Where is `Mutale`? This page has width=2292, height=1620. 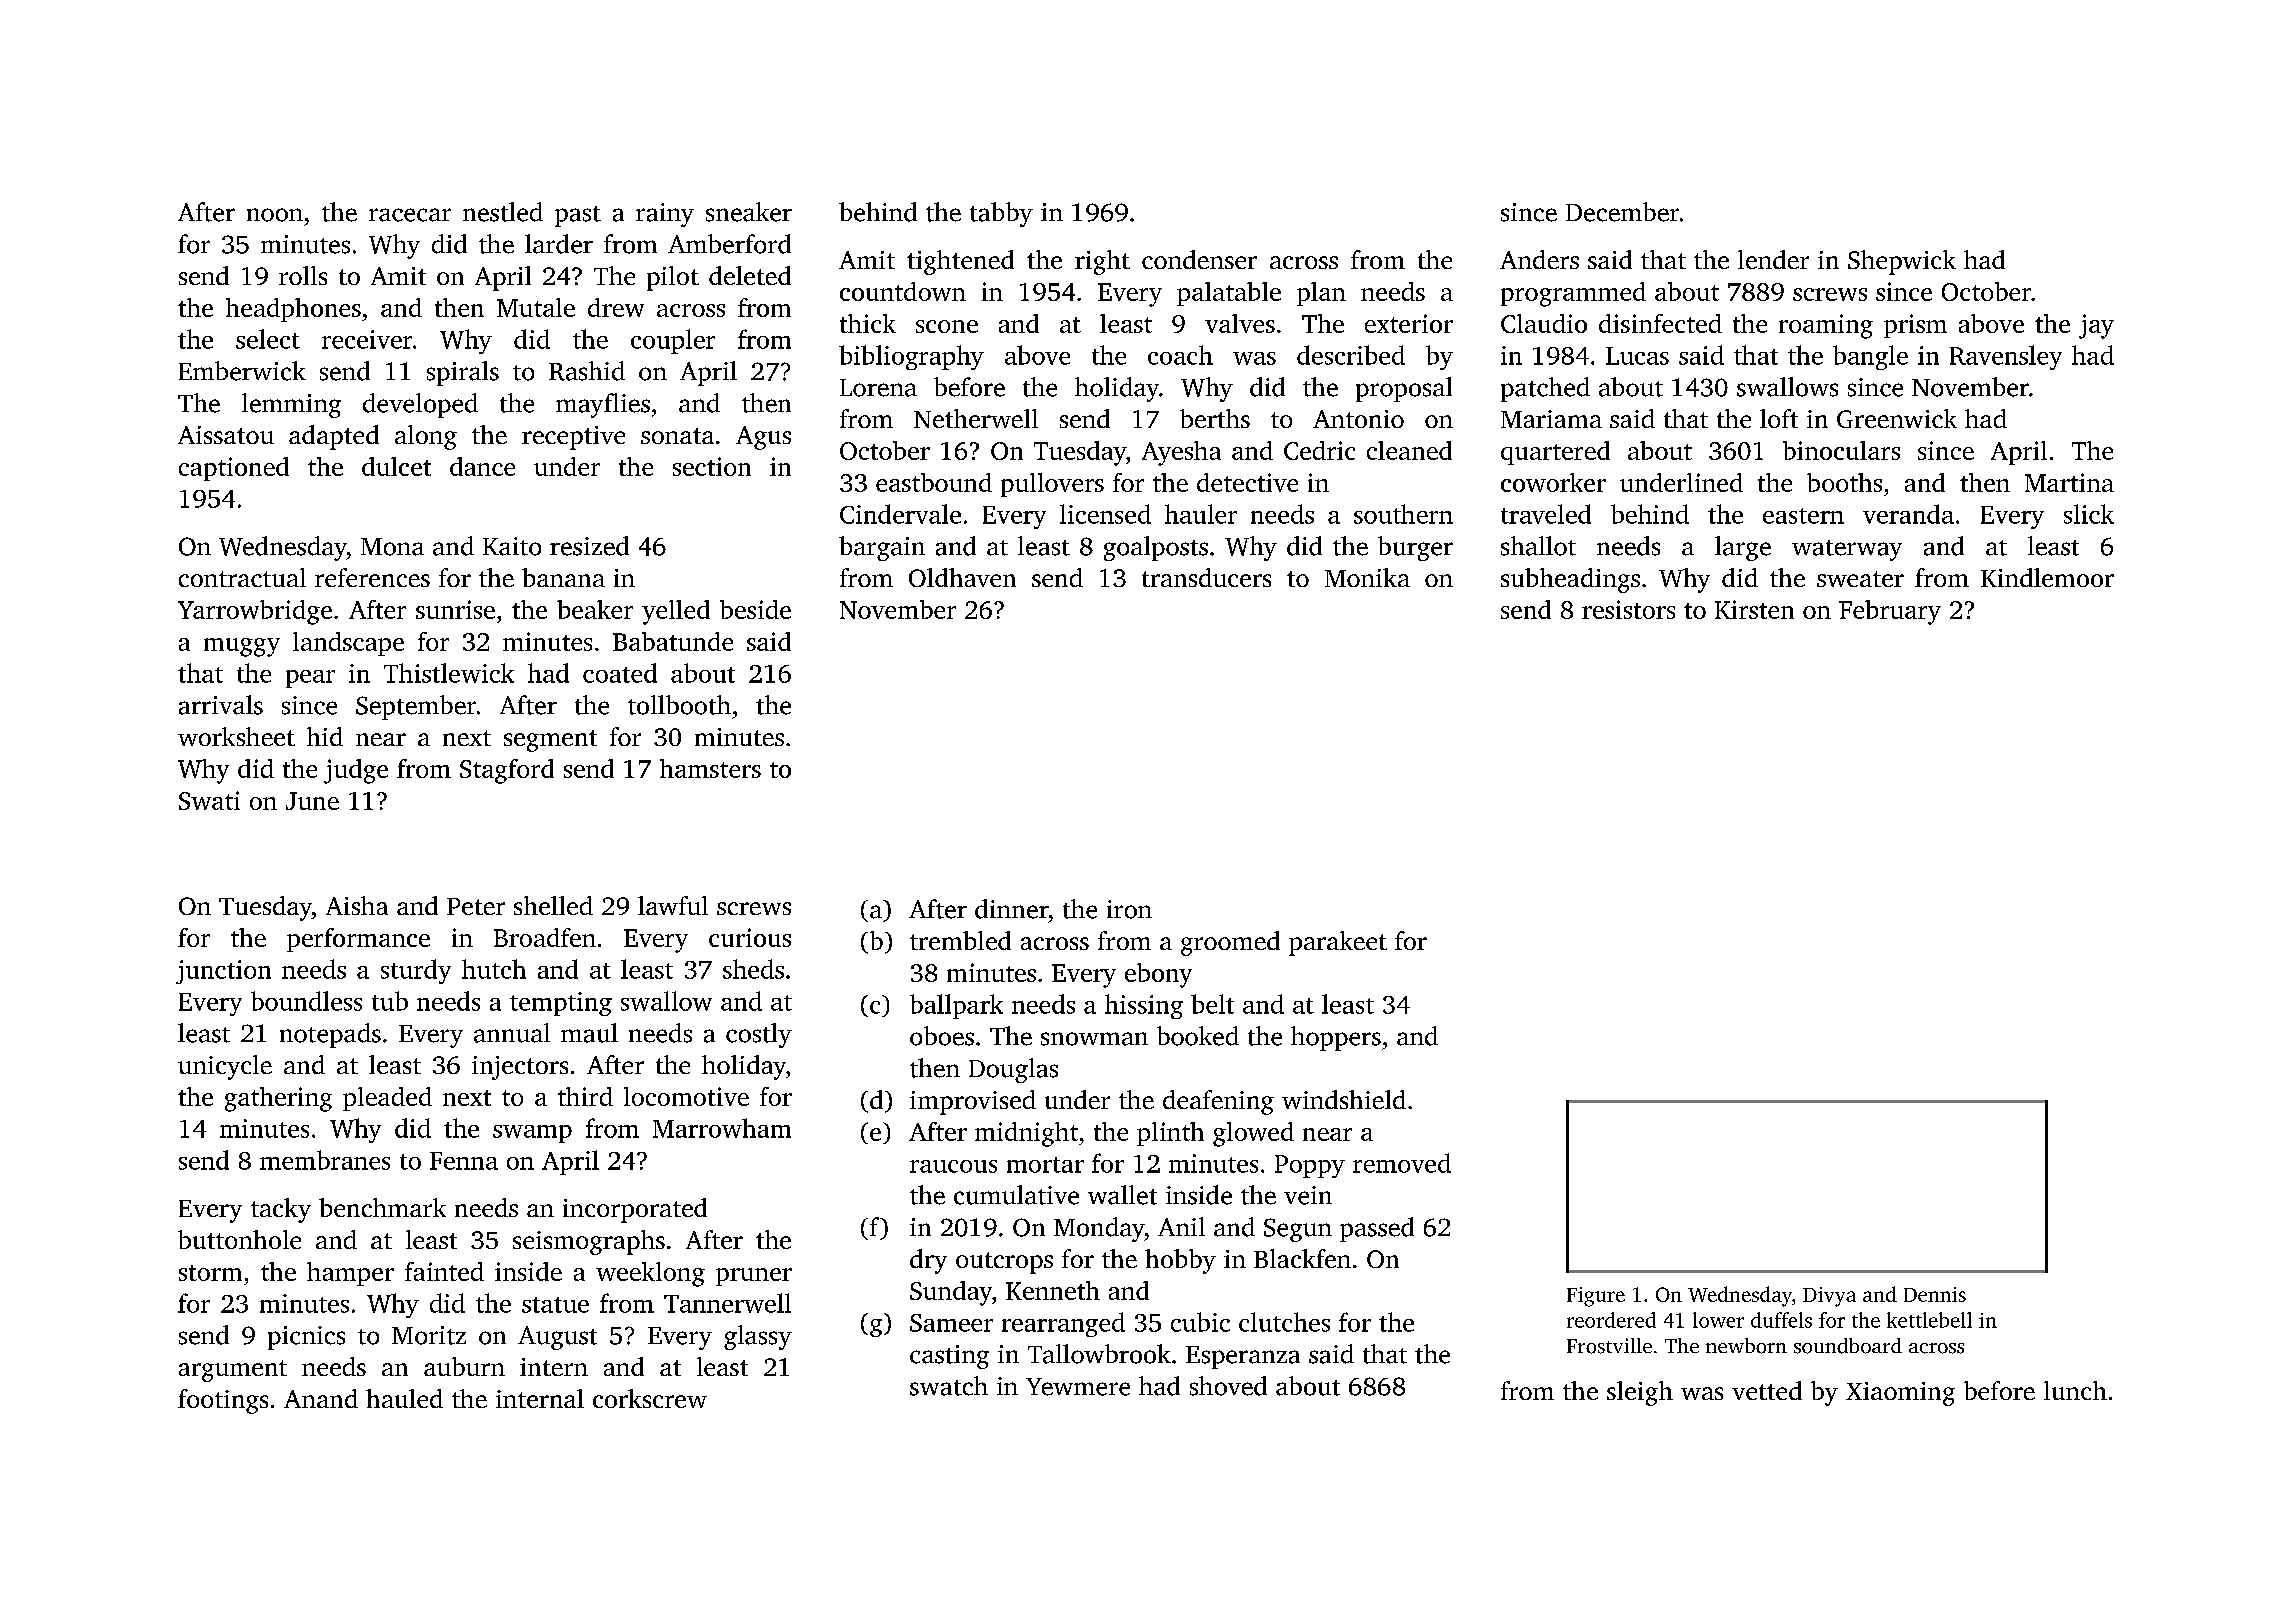 Mutale is located at coordinates (536, 307).
